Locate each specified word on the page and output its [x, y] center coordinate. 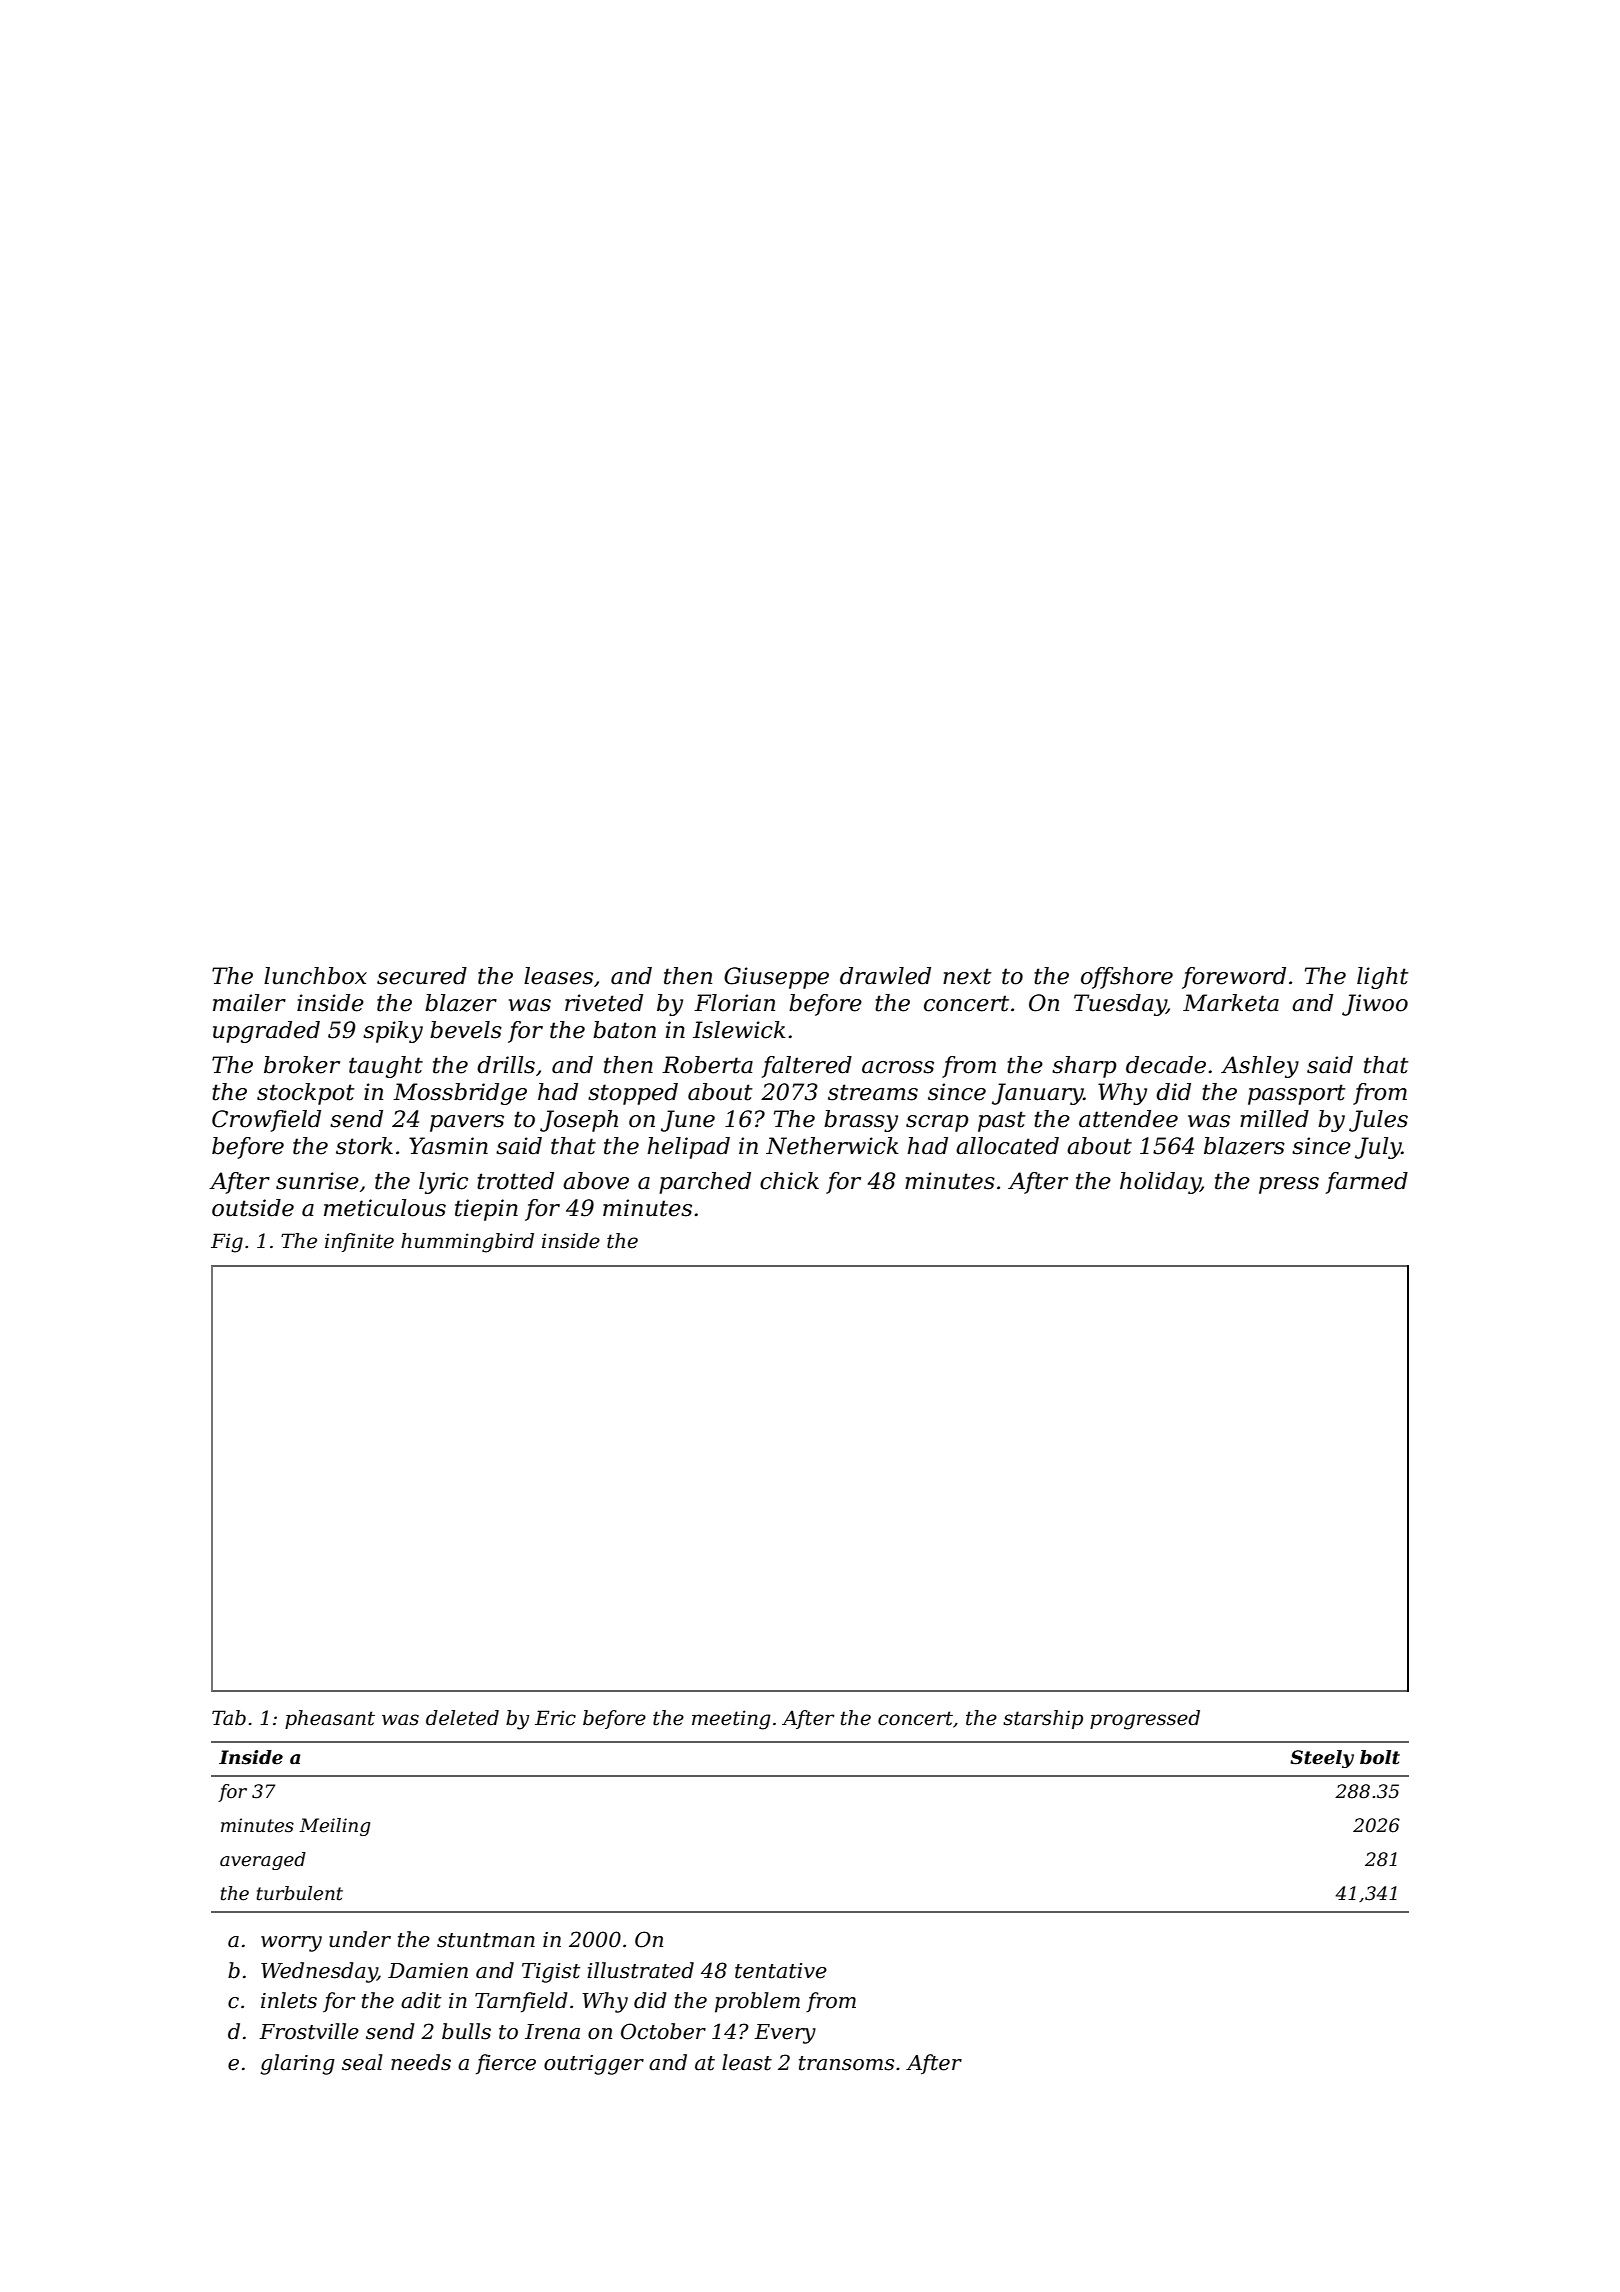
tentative [781, 1971]
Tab [229, 1718]
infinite [359, 1242]
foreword [1234, 978]
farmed [1366, 1183]
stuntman [486, 1940]
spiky [393, 1032]
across [898, 1067]
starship [1043, 1719]
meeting [731, 1720]
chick [789, 1181]
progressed [1145, 1720]
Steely [1322, 1759]
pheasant [330, 1719]
